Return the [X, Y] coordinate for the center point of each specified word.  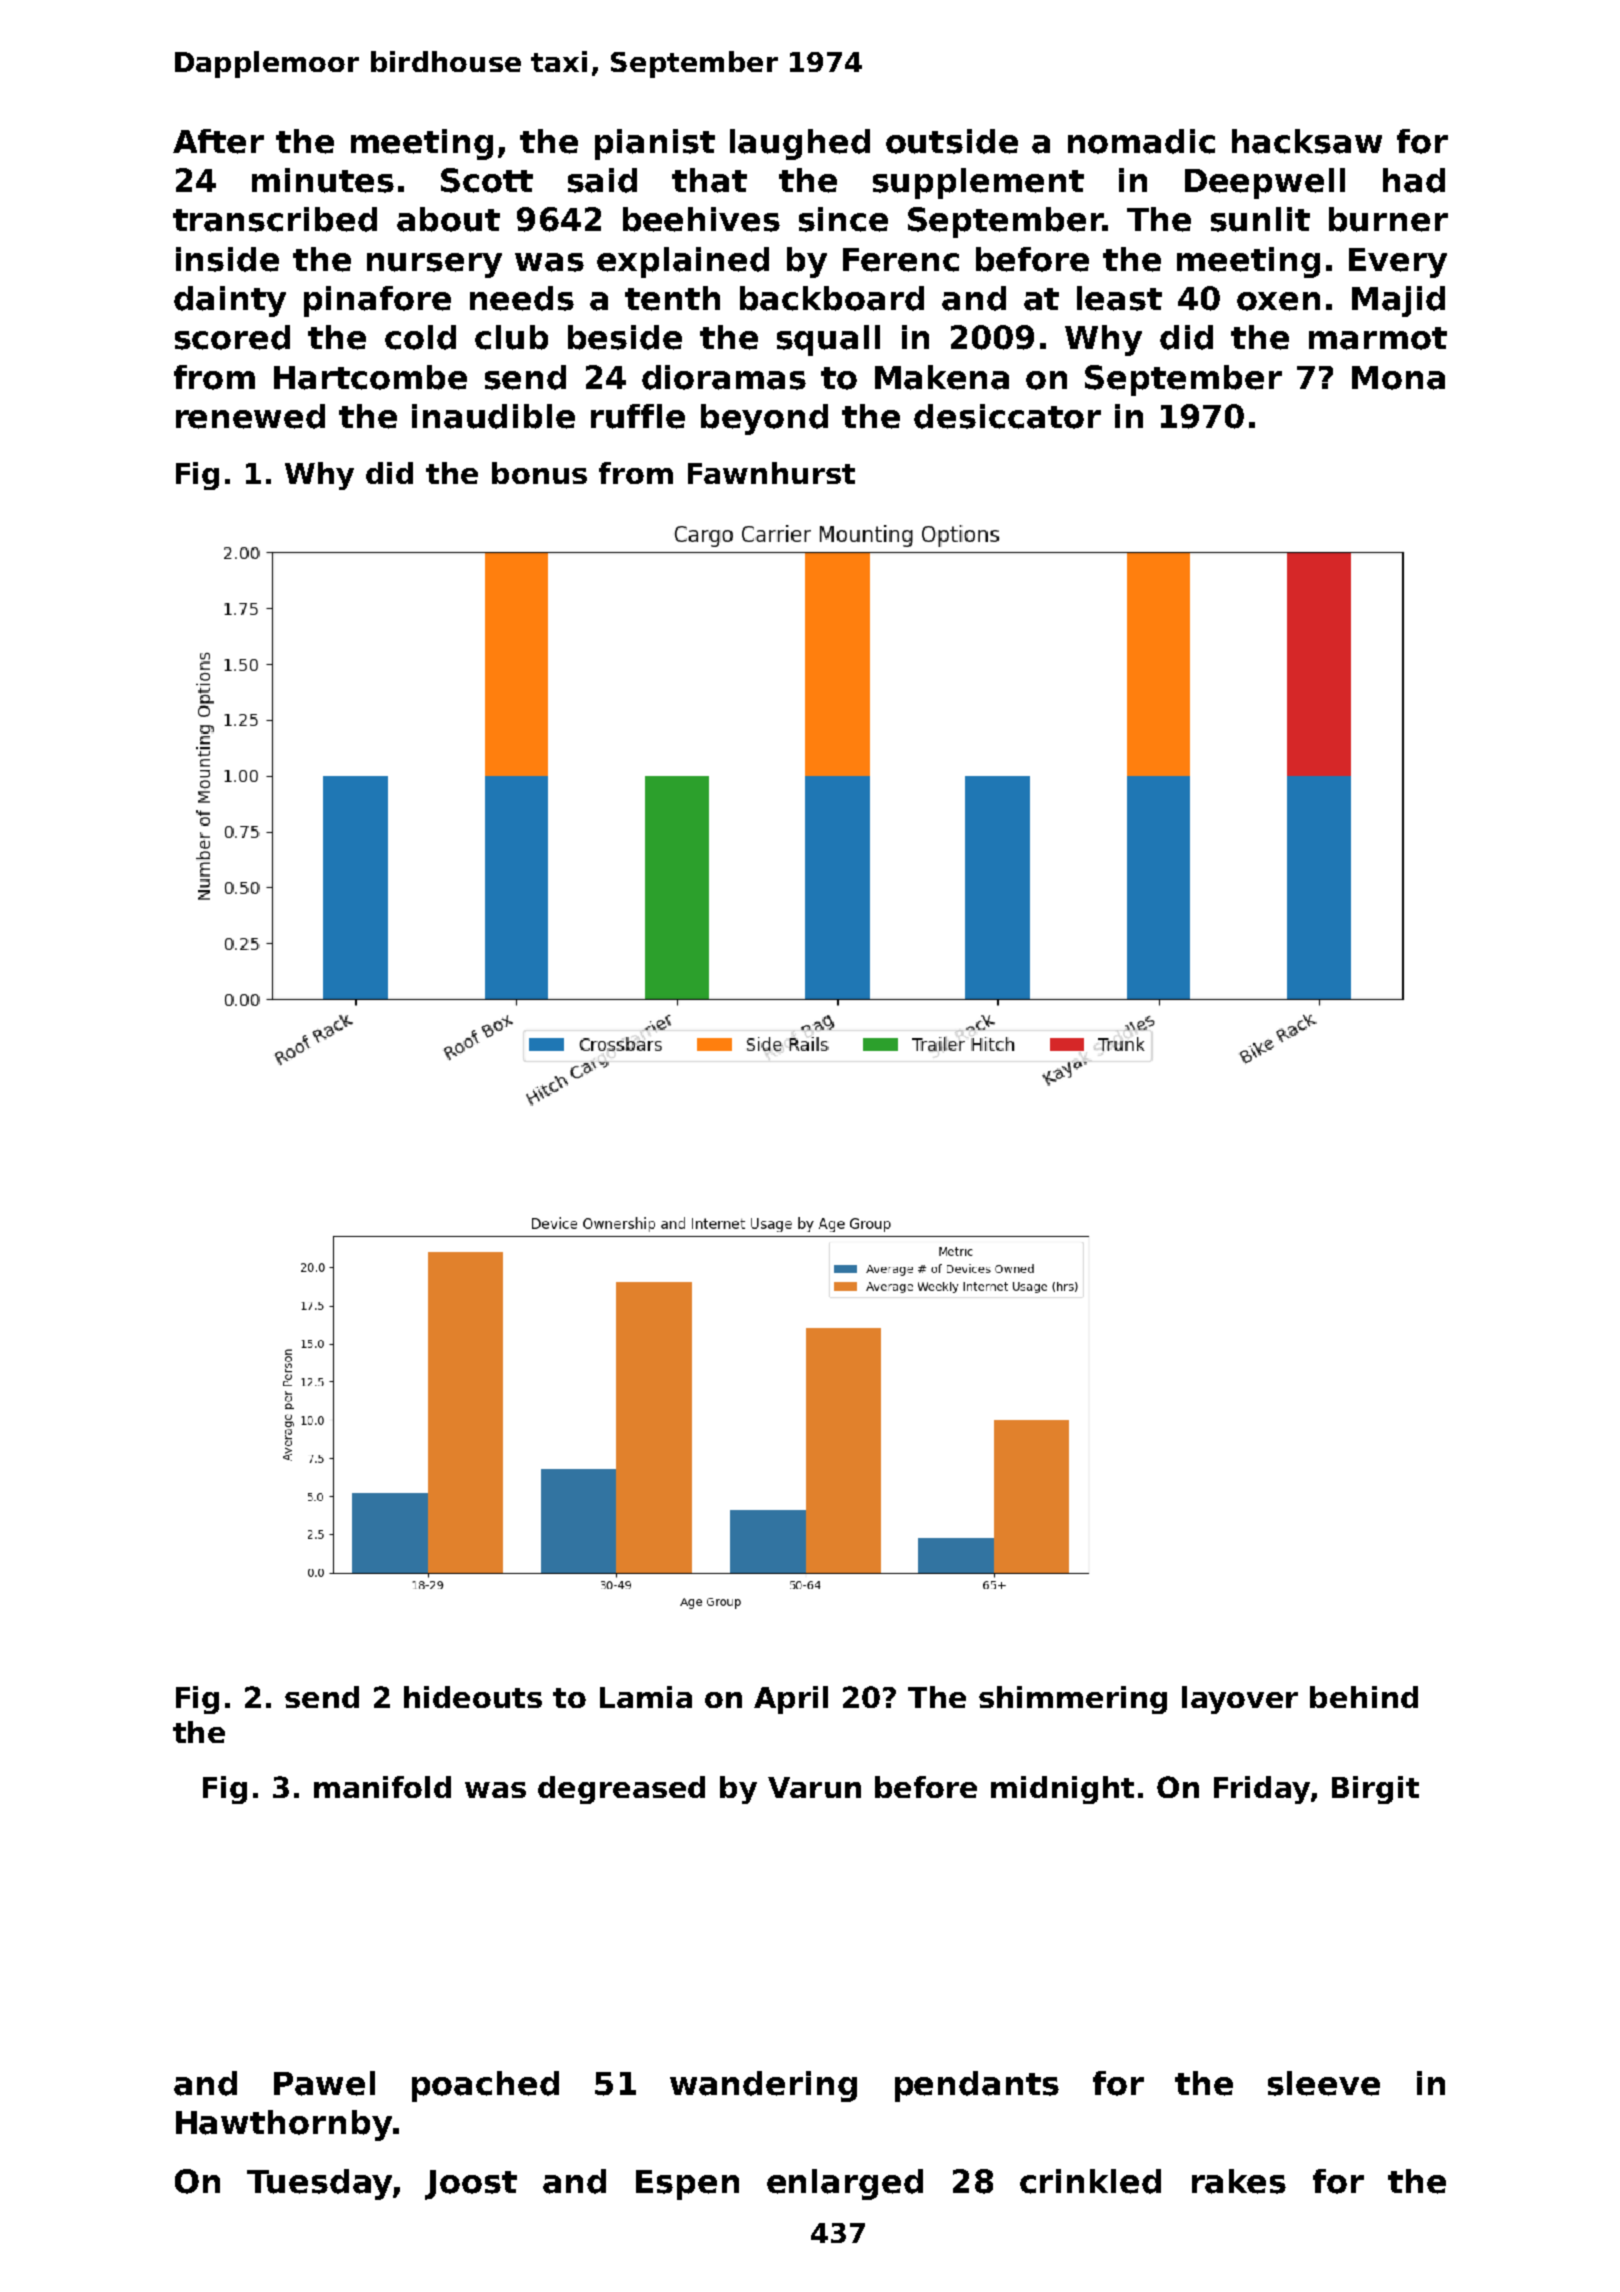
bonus [539, 473]
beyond [764, 419]
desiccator [1007, 416]
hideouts [473, 1697]
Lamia [646, 1697]
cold [420, 337]
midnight [1062, 1790]
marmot [1378, 338]
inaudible [493, 416]
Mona [1398, 378]
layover [1240, 1700]
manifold [382, 1787]
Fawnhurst [771, 473]
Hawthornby [284, 2125]
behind [1364, 1697]
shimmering [1073, 1700]
